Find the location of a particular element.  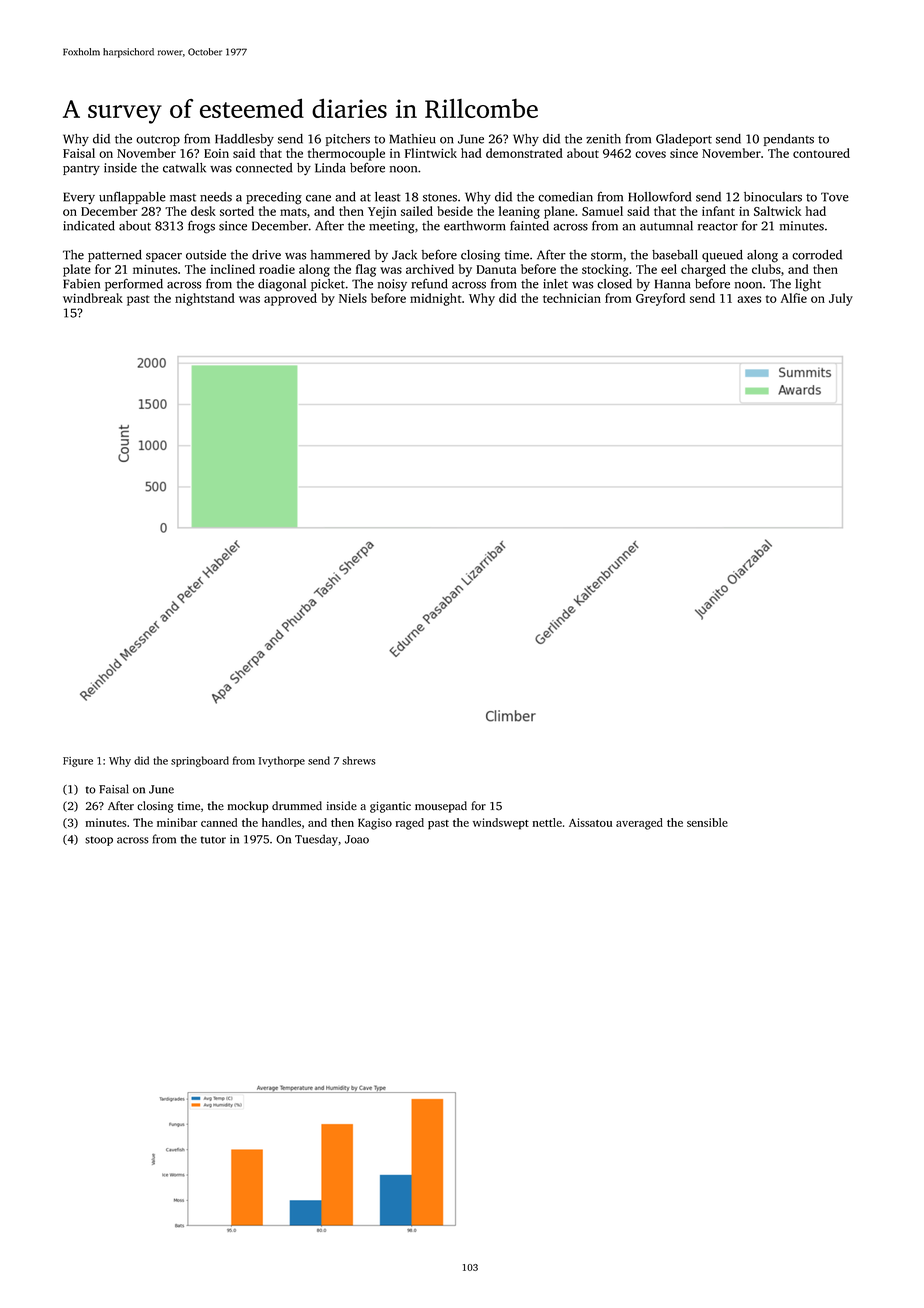

Alfie is located at coordinates (793, 298).
